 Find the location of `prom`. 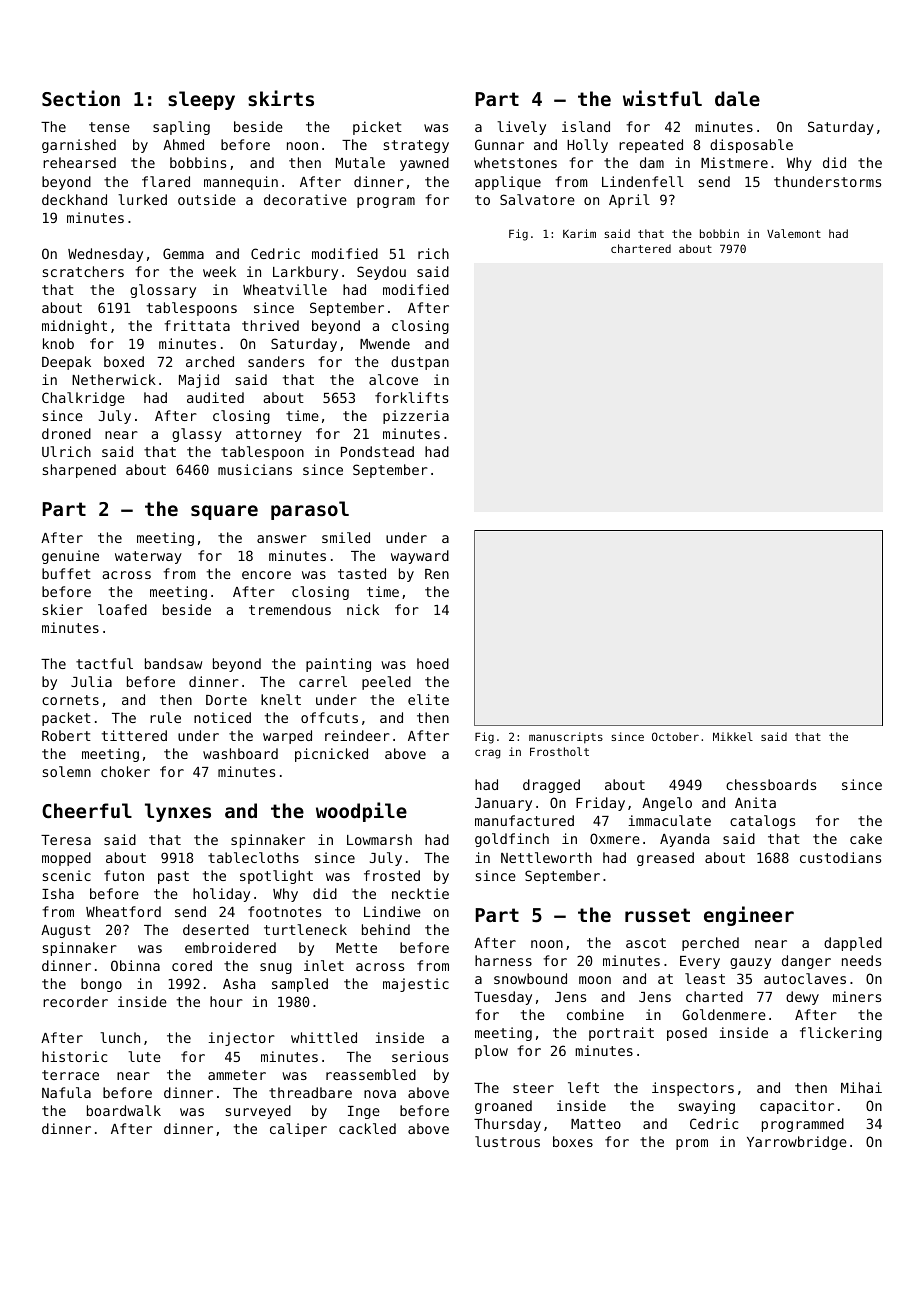

prom is located at coordinates (692, 1144).
